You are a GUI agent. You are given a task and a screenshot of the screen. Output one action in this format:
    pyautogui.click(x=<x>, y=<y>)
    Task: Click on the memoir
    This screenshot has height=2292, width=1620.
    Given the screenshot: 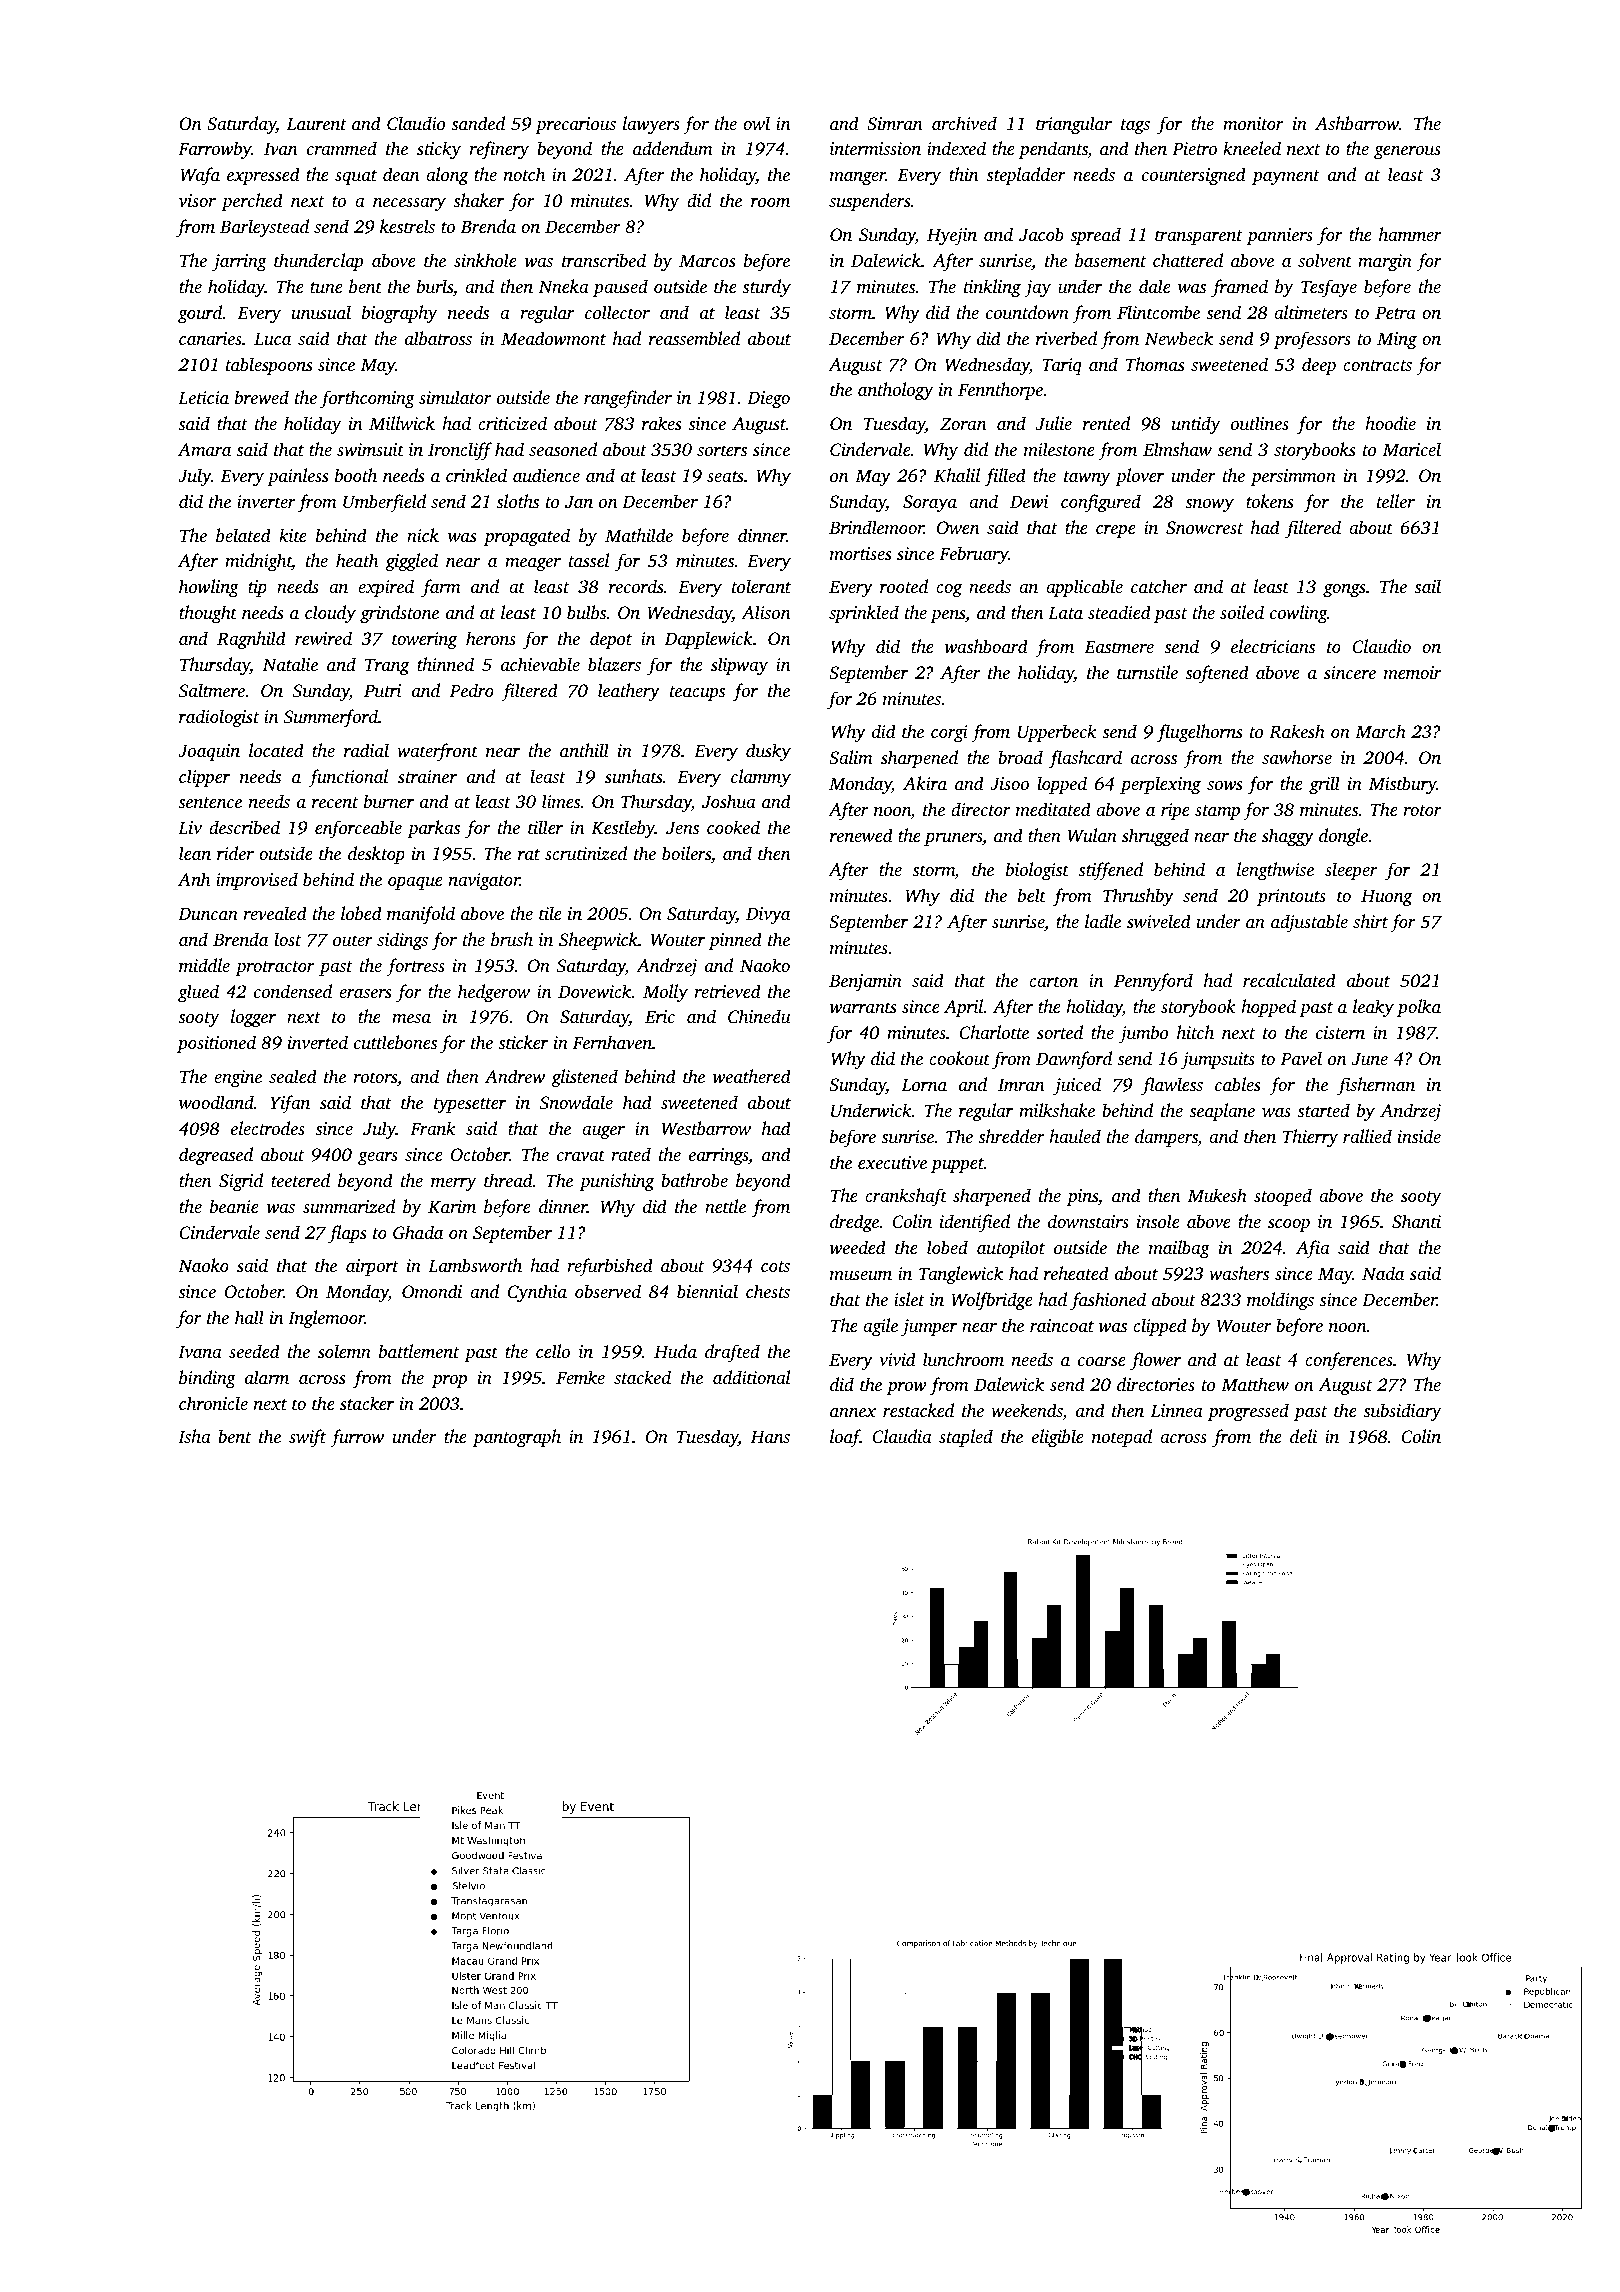 What is the action you would take?
    pyautogui.click(x=1413, y=672)
